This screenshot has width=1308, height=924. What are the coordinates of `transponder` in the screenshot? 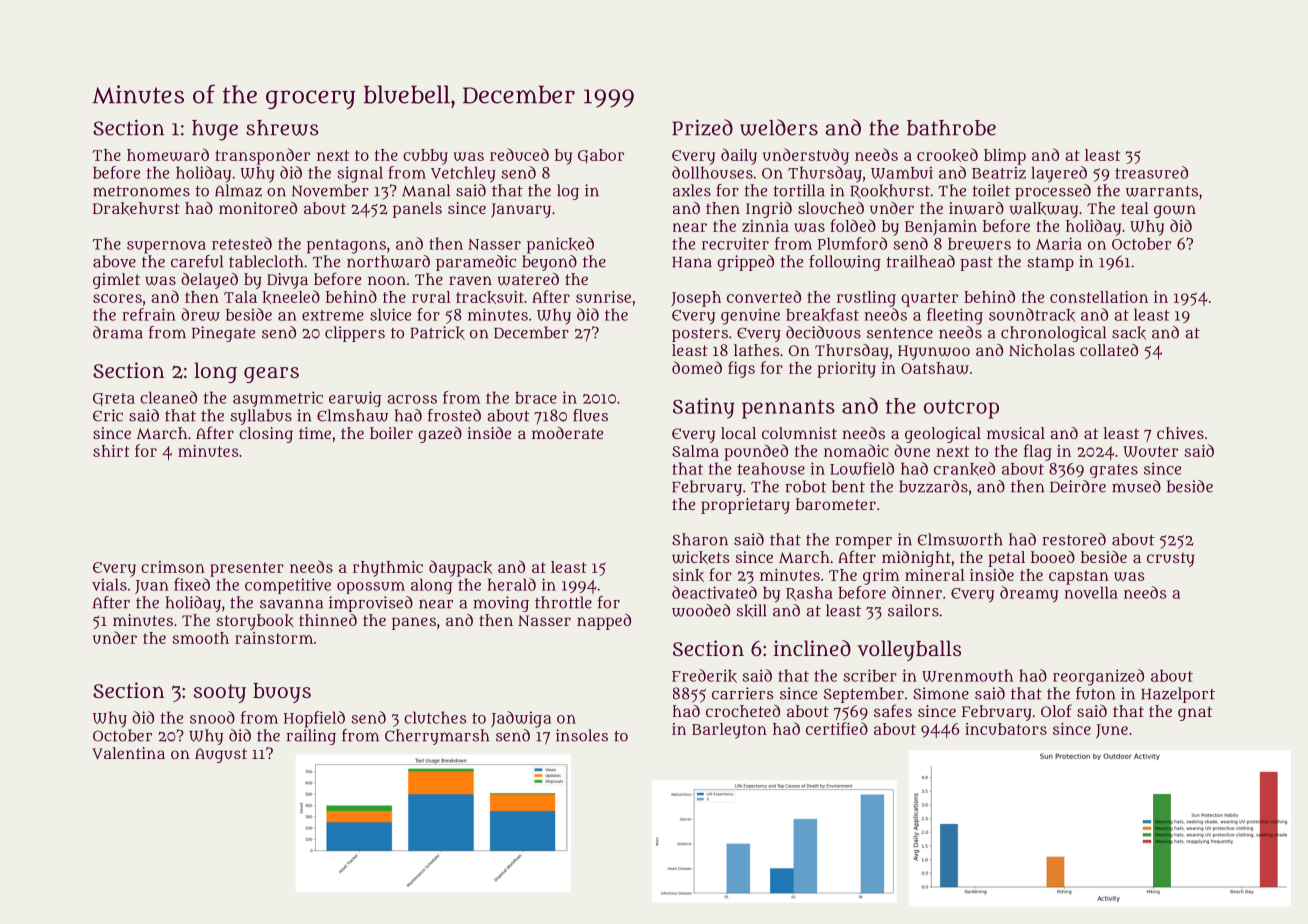 It's located at (262, 156).
